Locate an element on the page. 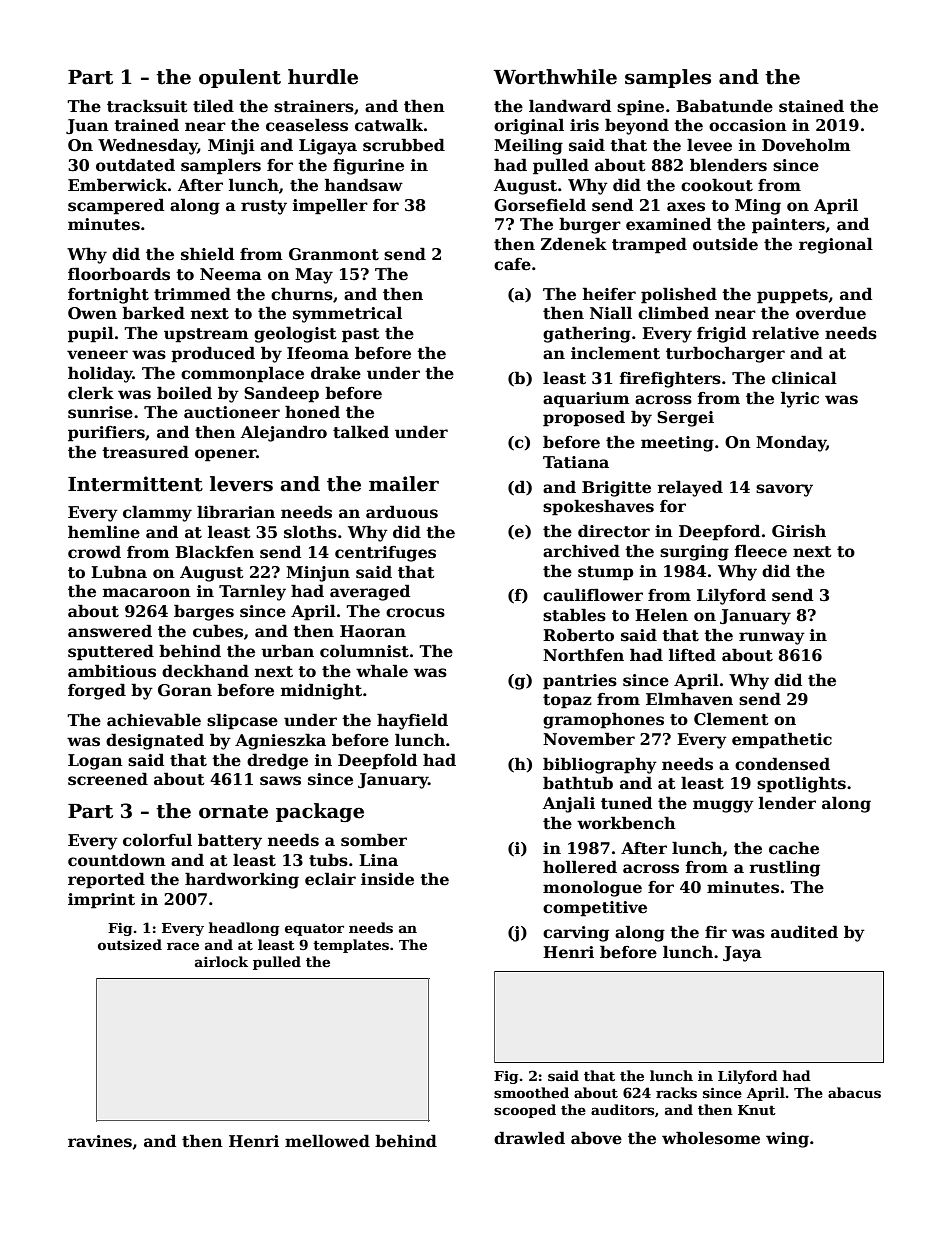 This image has height=1233, width=952. scooped is located at coordinates (525, 1111).
